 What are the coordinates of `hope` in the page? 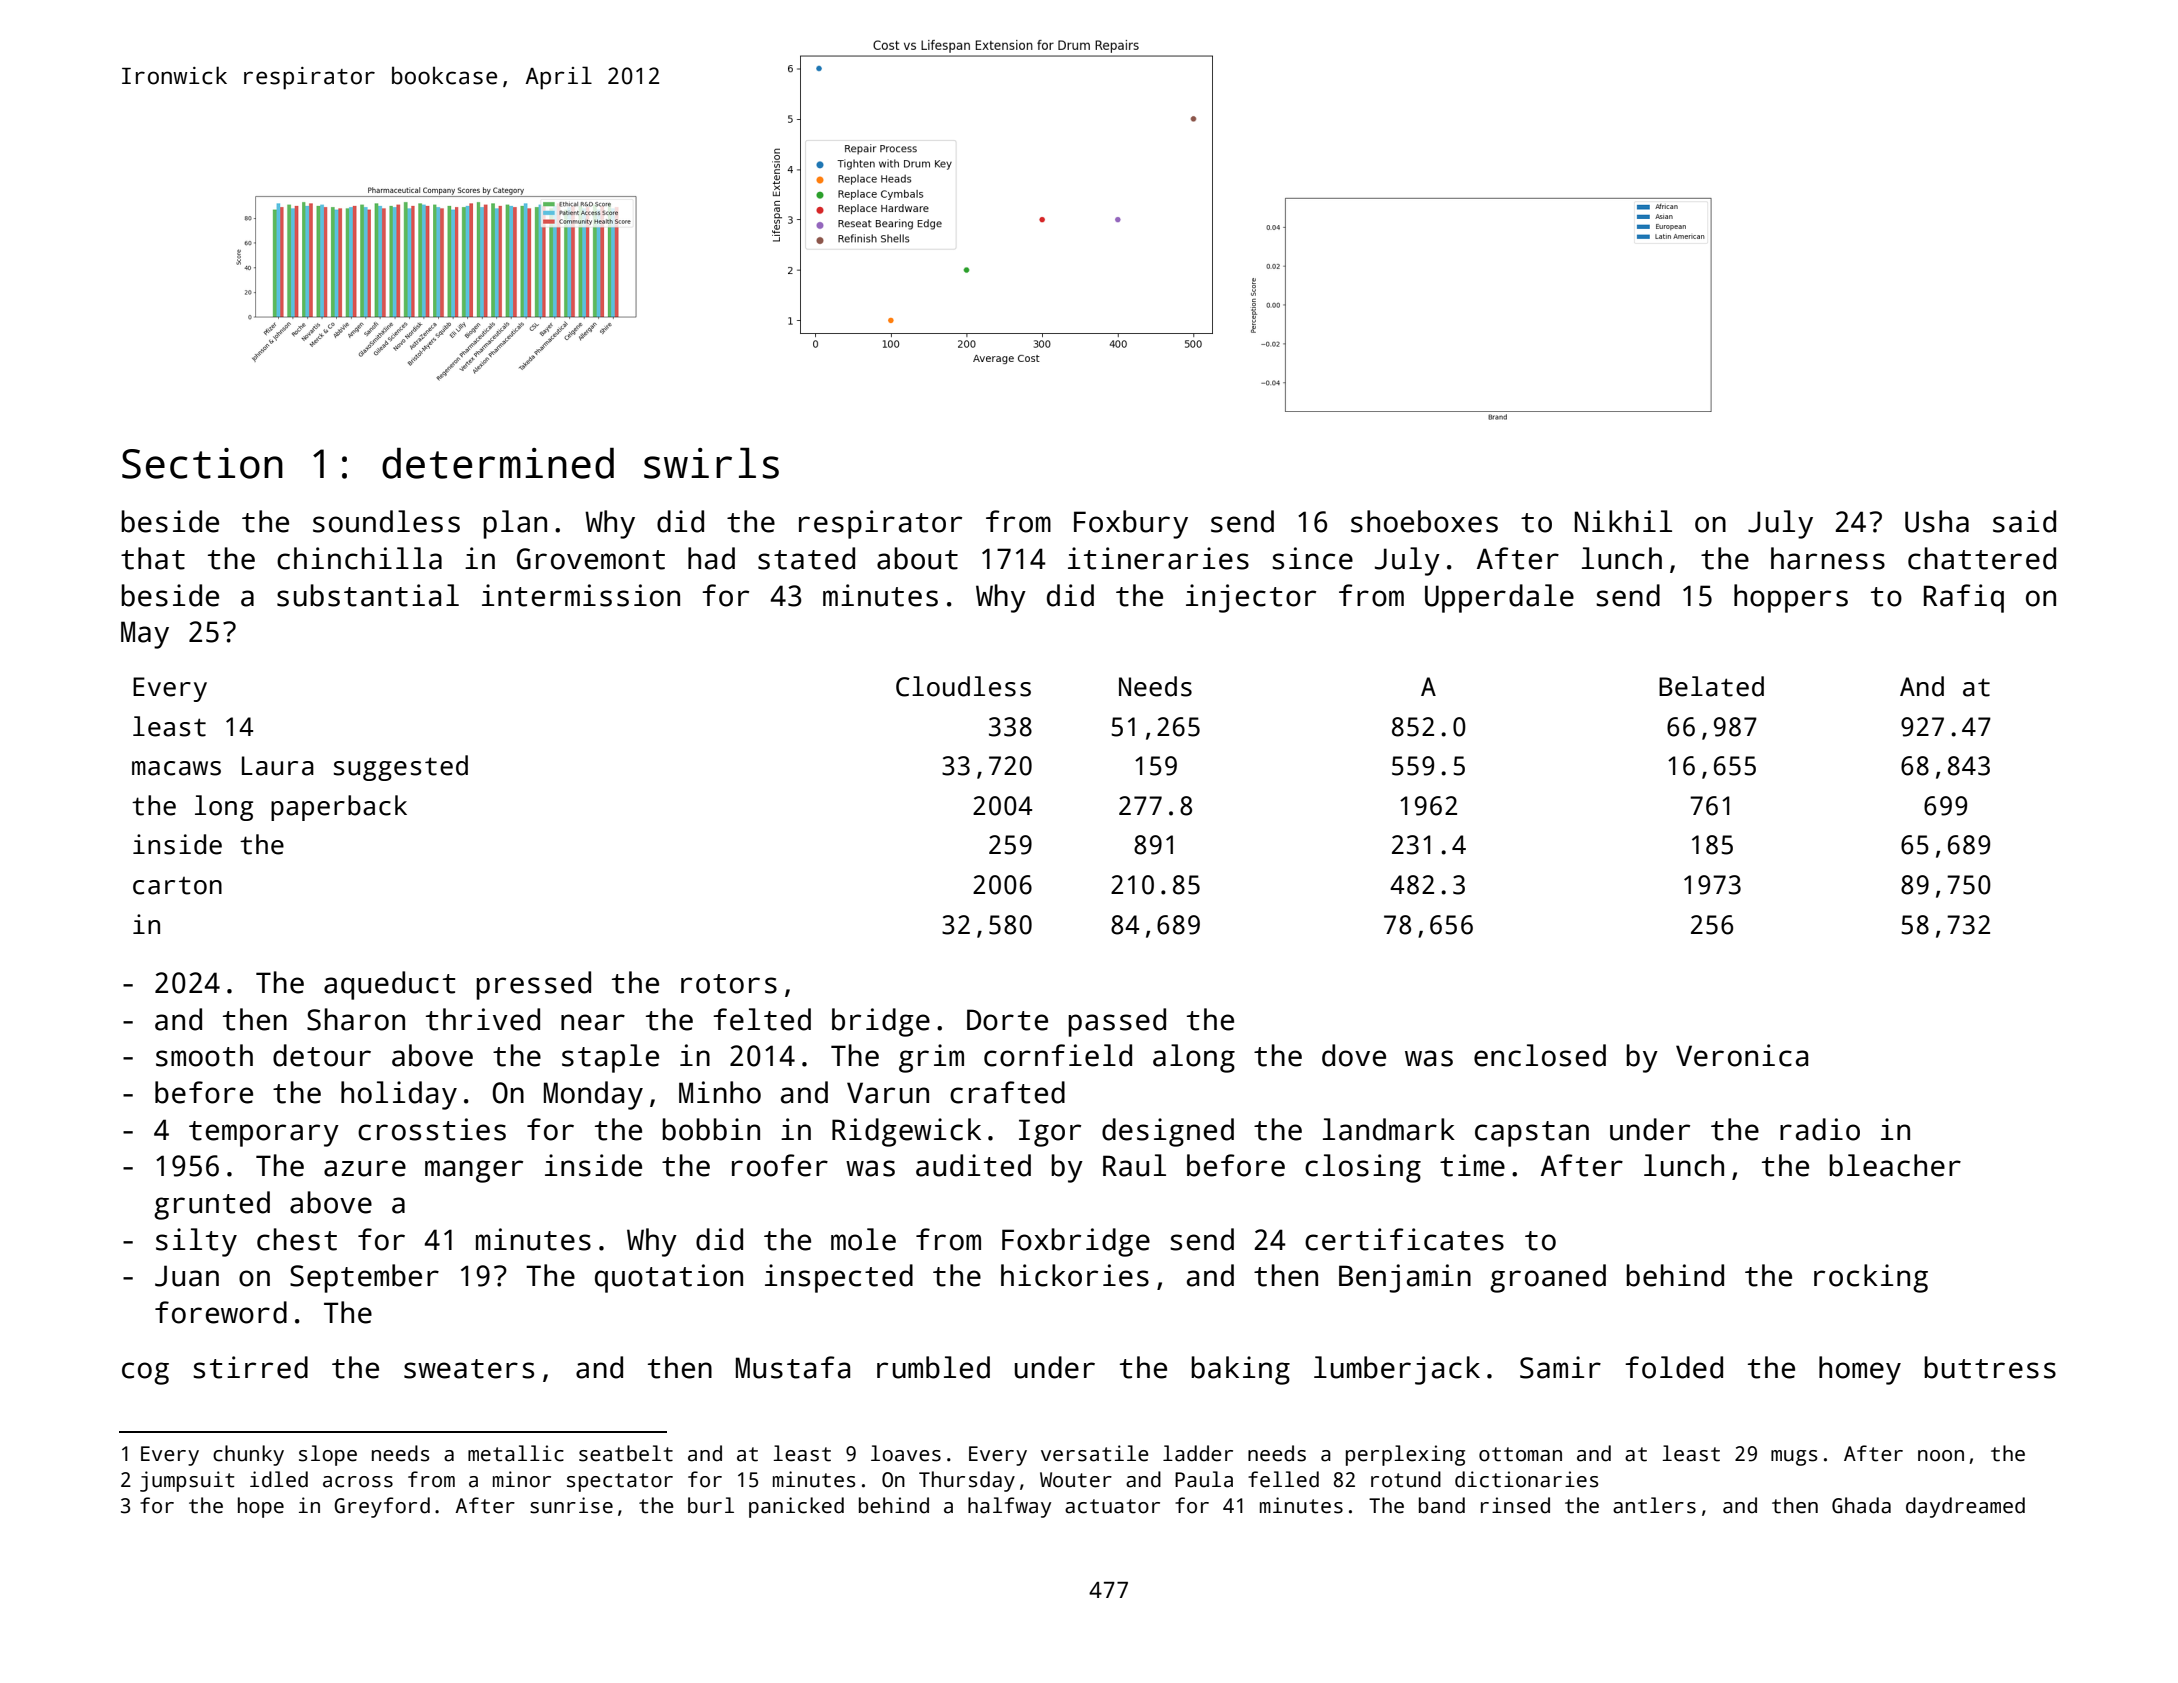 It's located at (261, 1507).
